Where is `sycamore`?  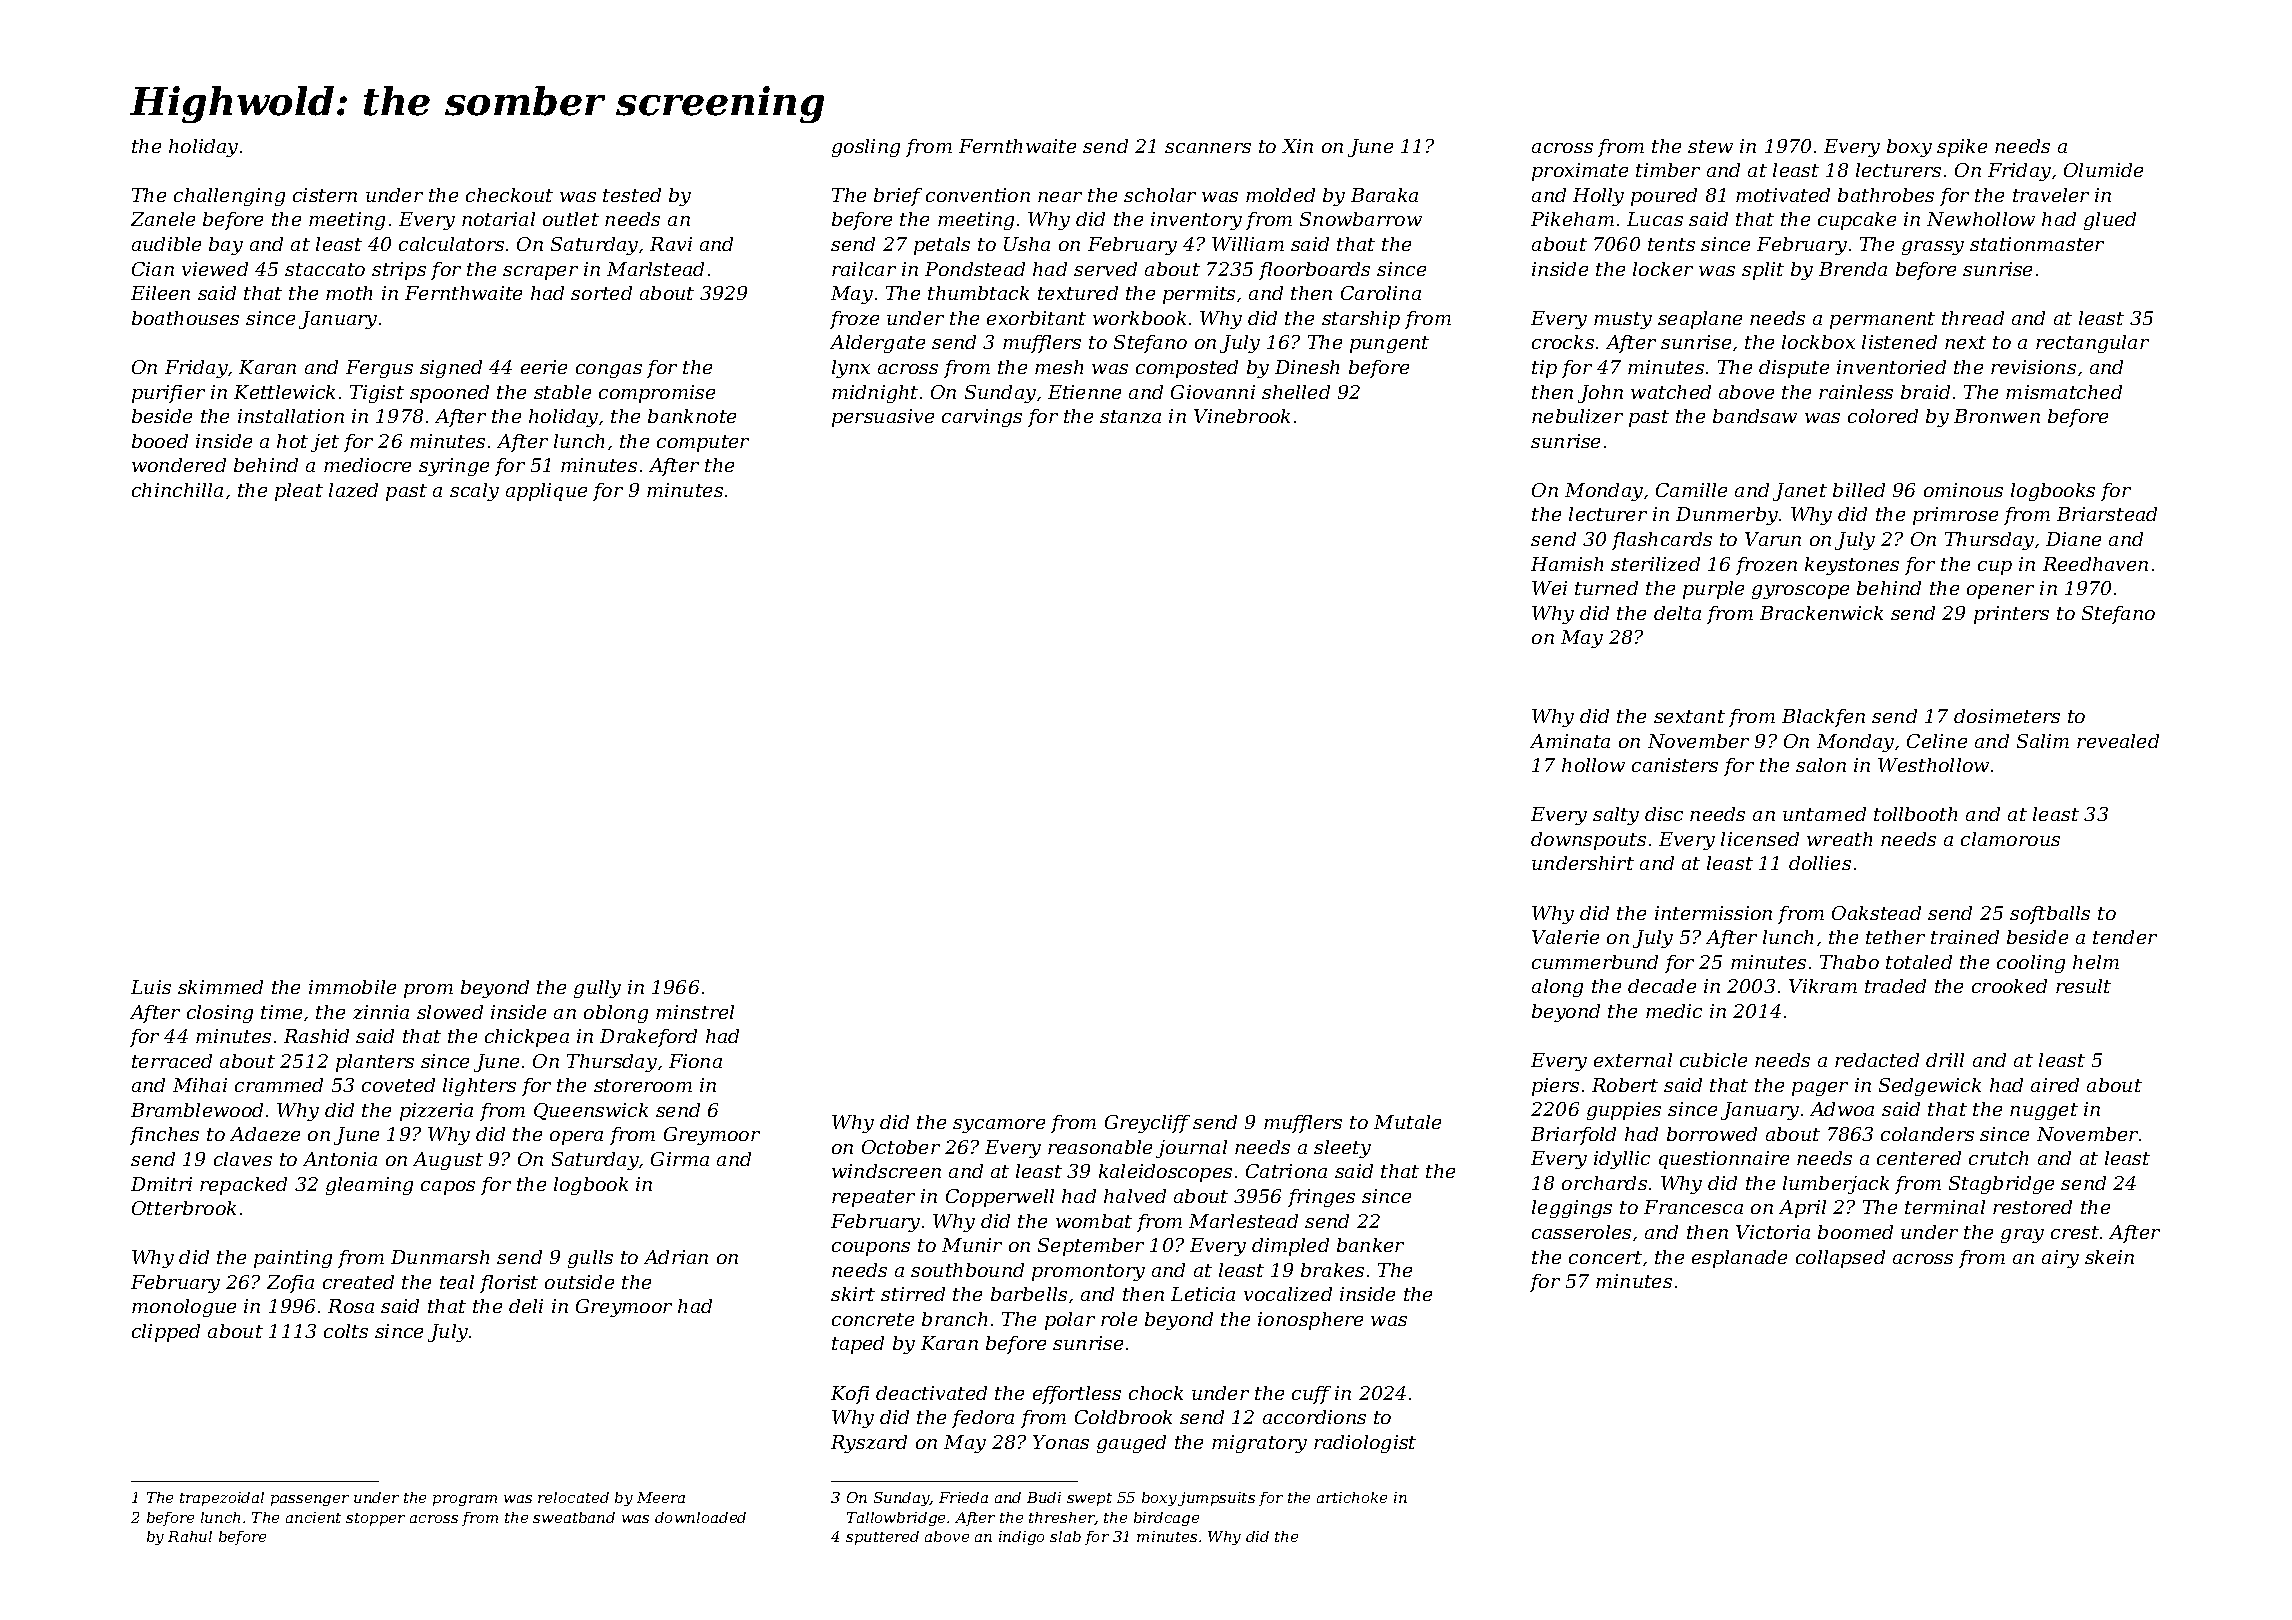
sycamore is located at coordinates (999, 1126).
